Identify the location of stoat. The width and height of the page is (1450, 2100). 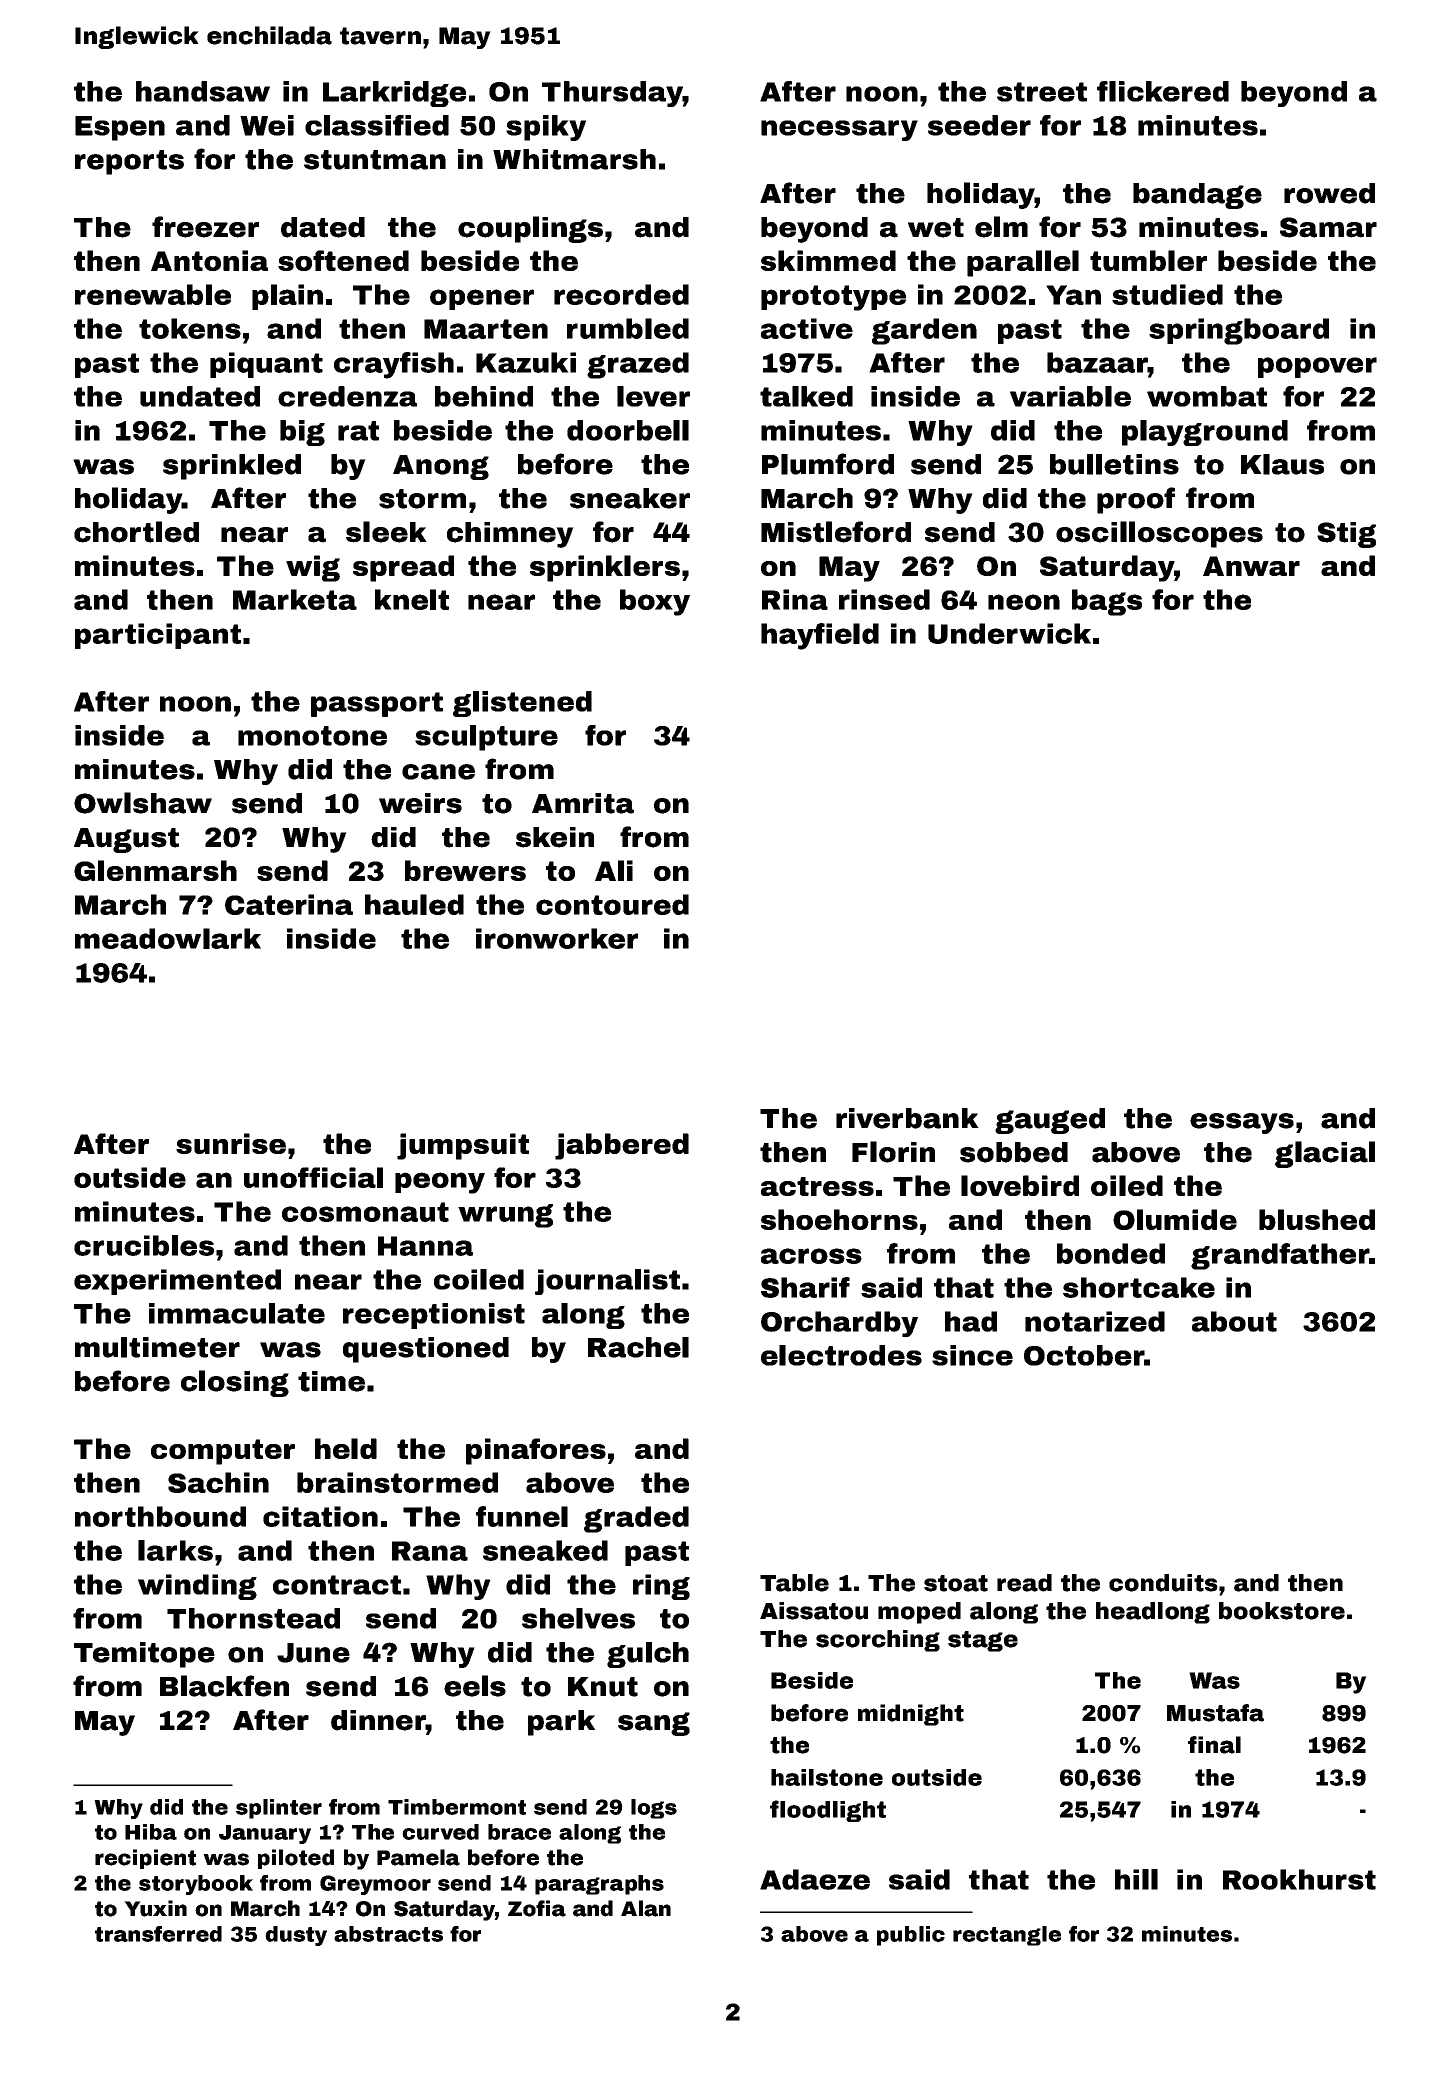
(956, 1583).
